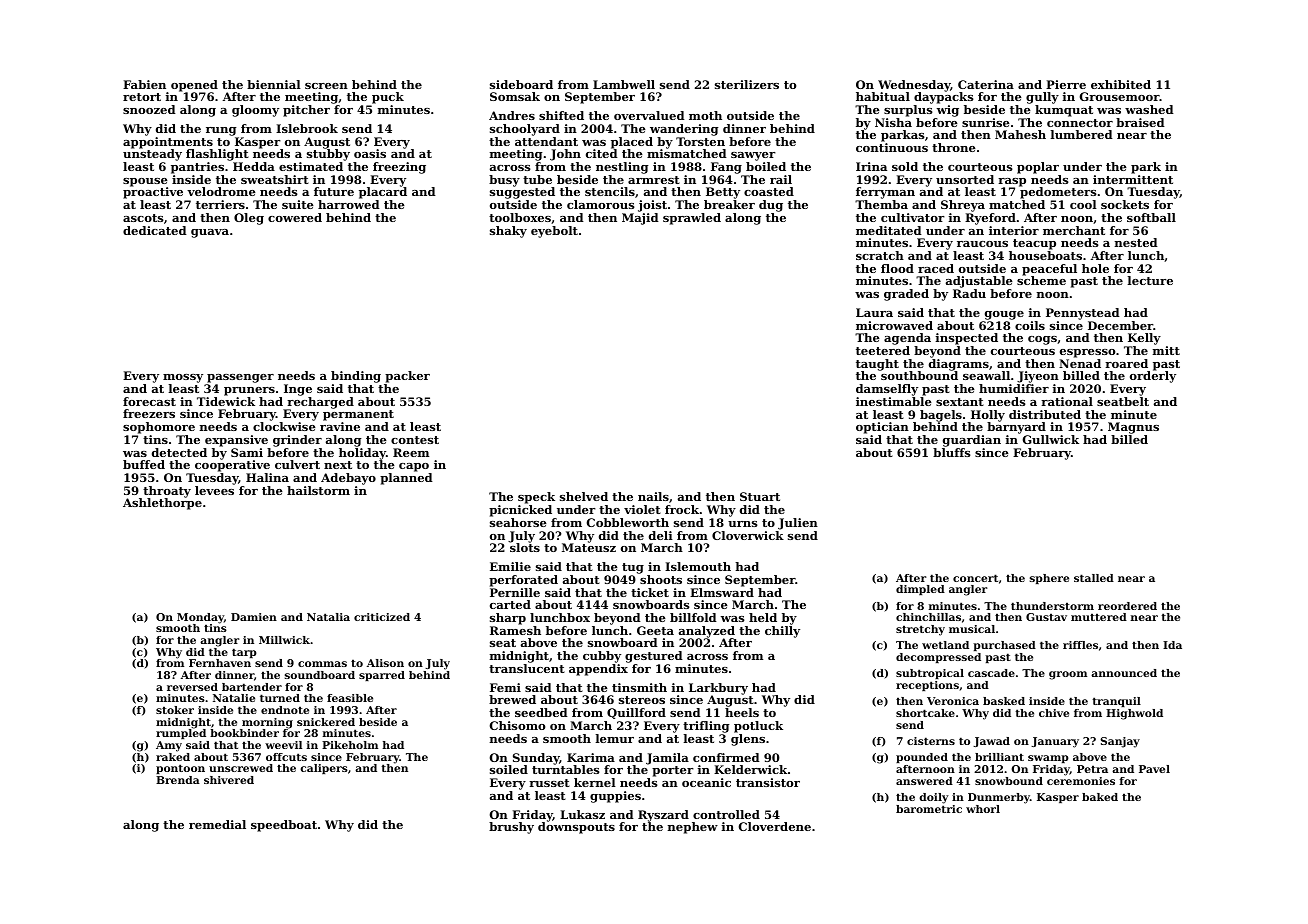 This image has height=924, width=1308. Describe the element at coordinates (144, 84) in the image. I see `Fabien` at that location.
